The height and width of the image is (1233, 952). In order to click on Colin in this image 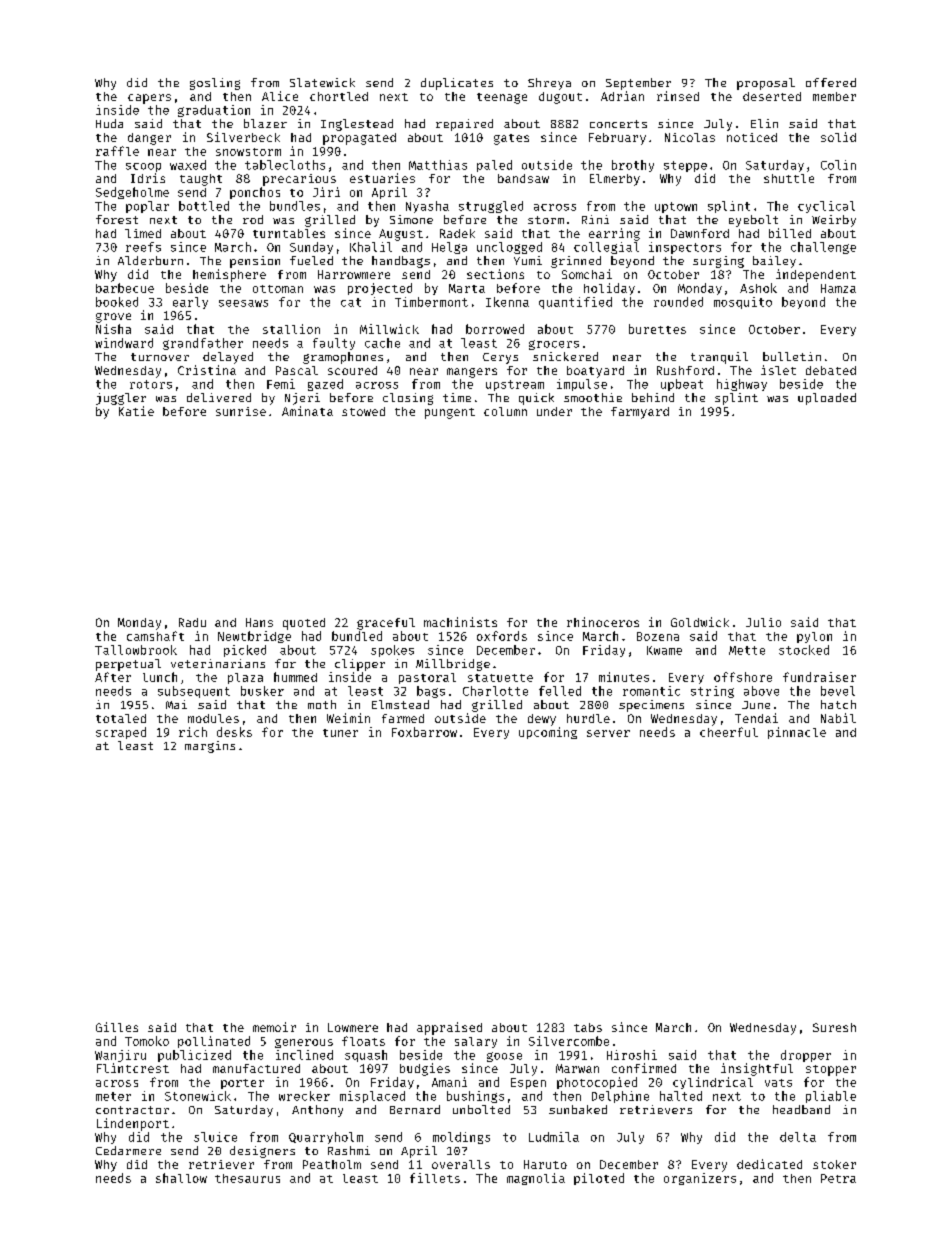, I will do `click(838, 165)`.
